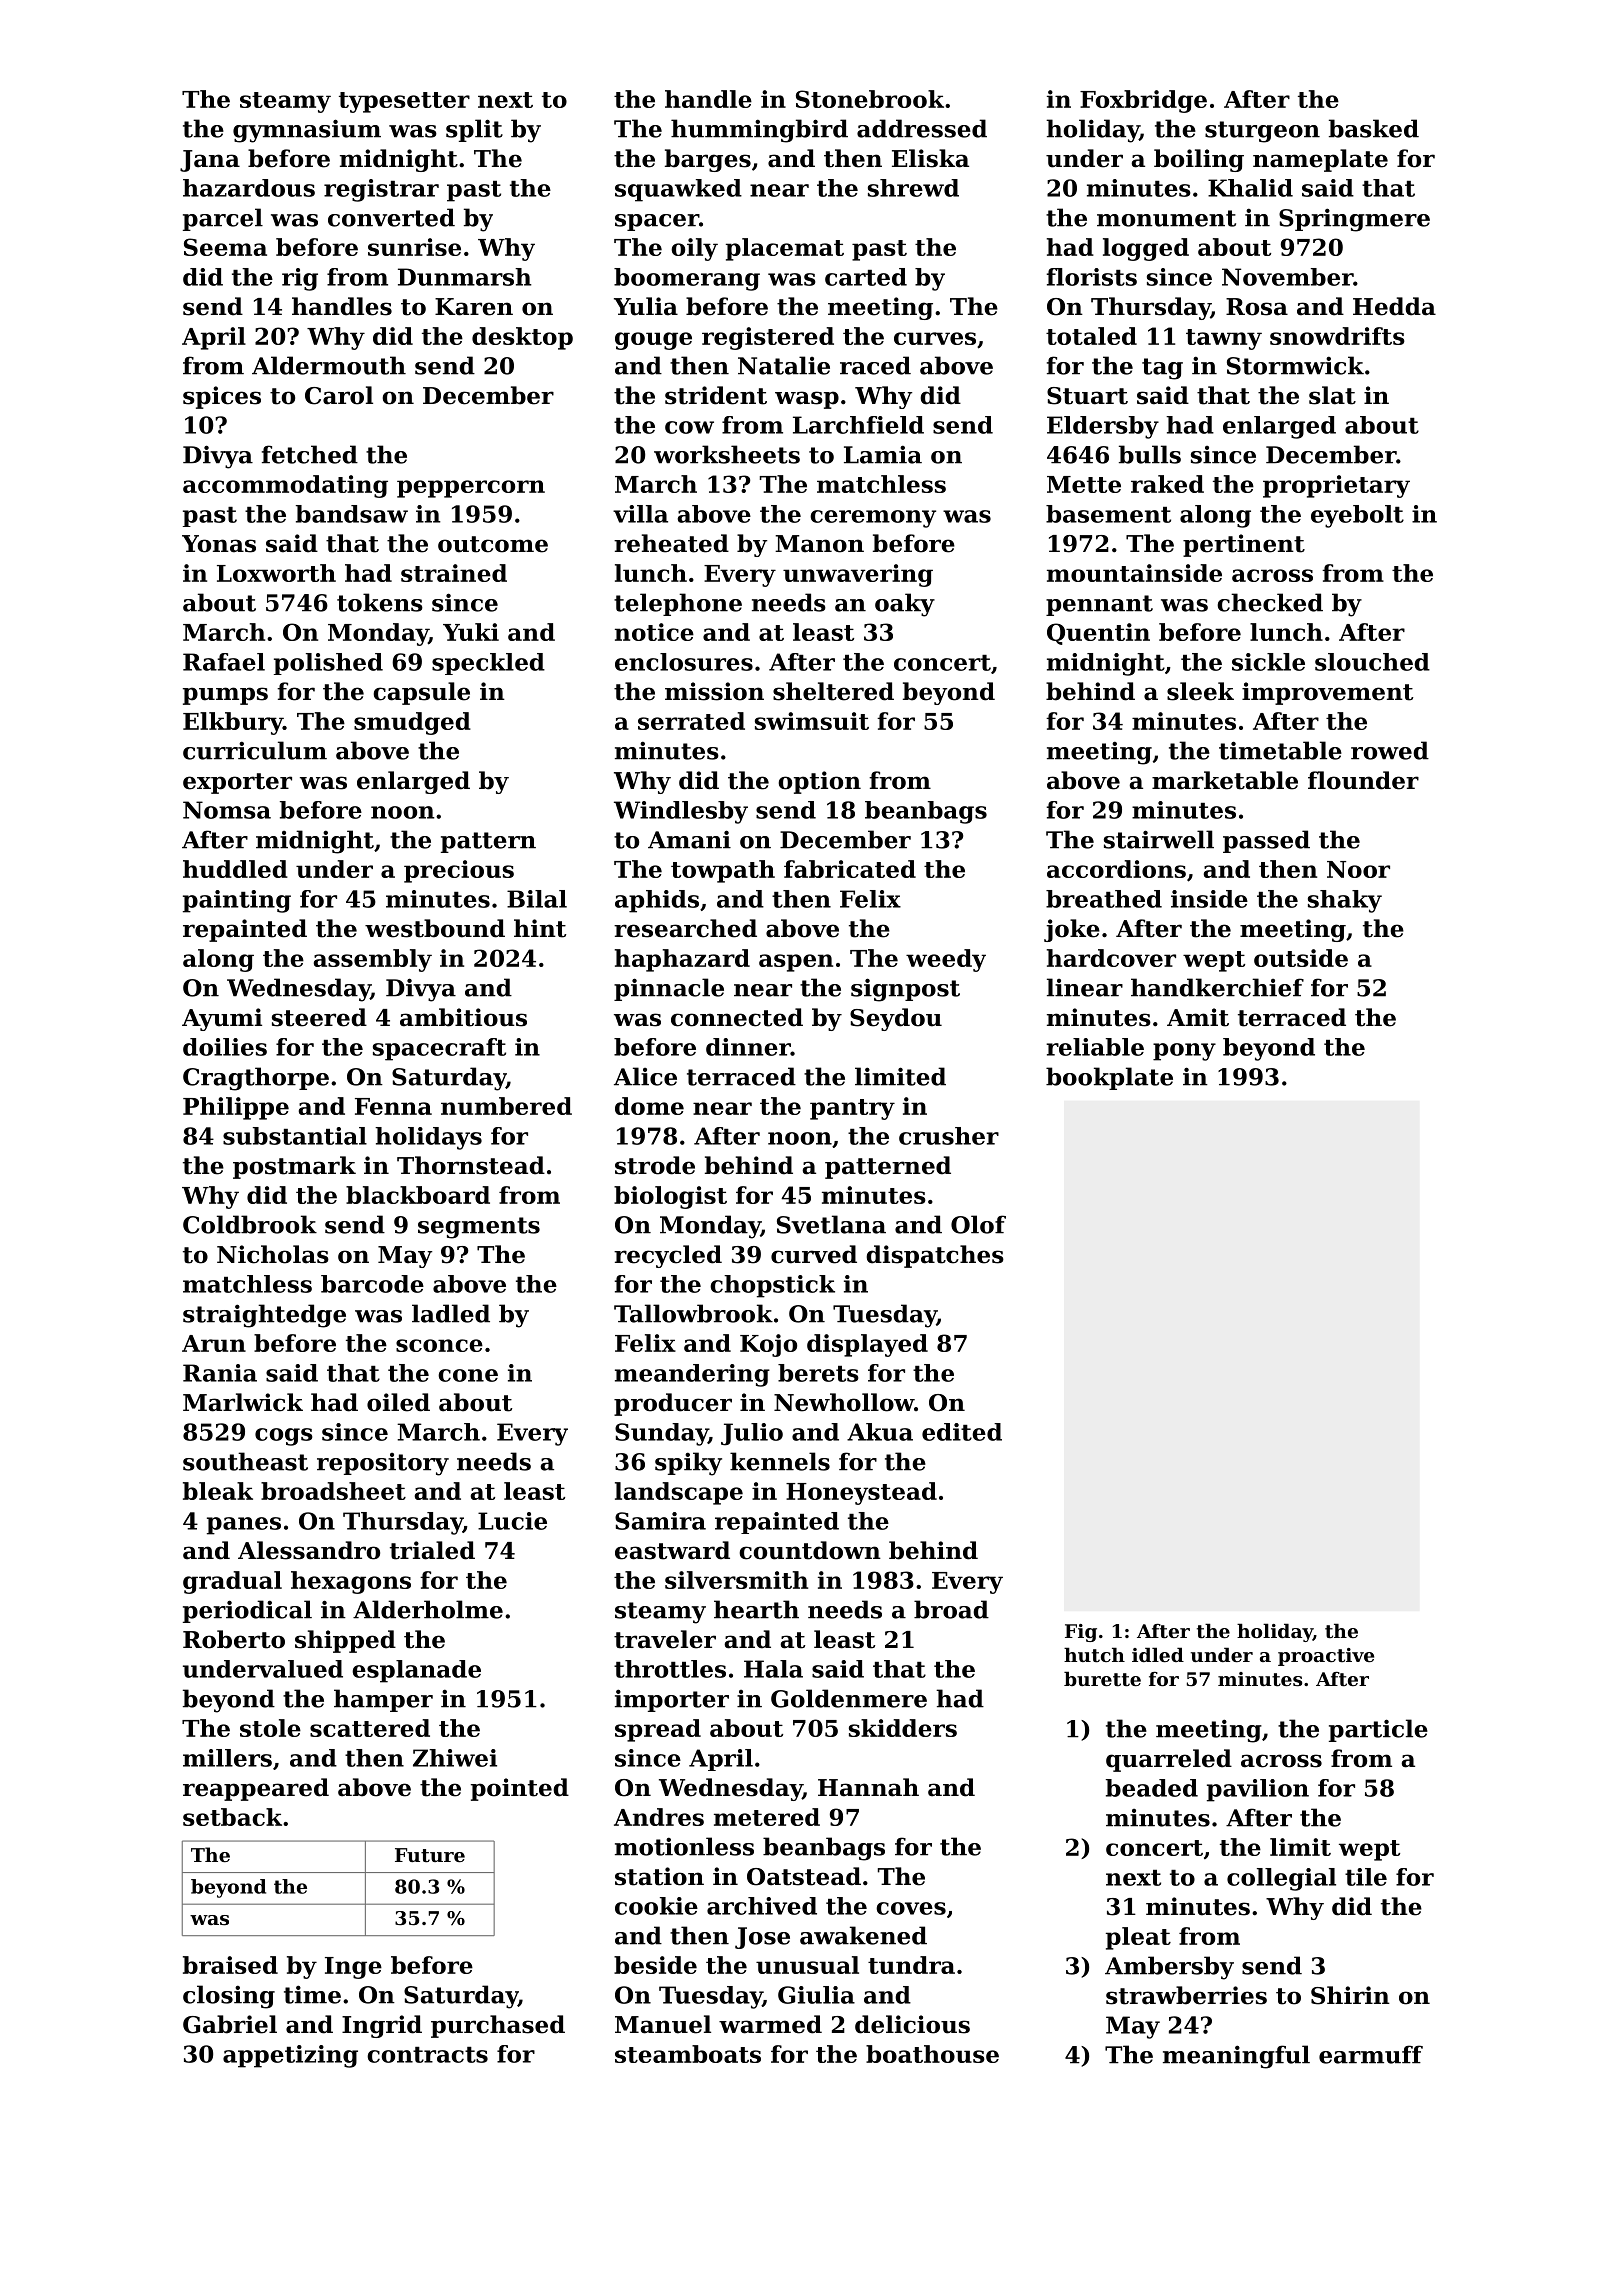 The height and width of the page is (2292, 1620). What do you see at coordinates (232, 1817) in the page?
I see `setback` at bounding box center [232, 1817].
